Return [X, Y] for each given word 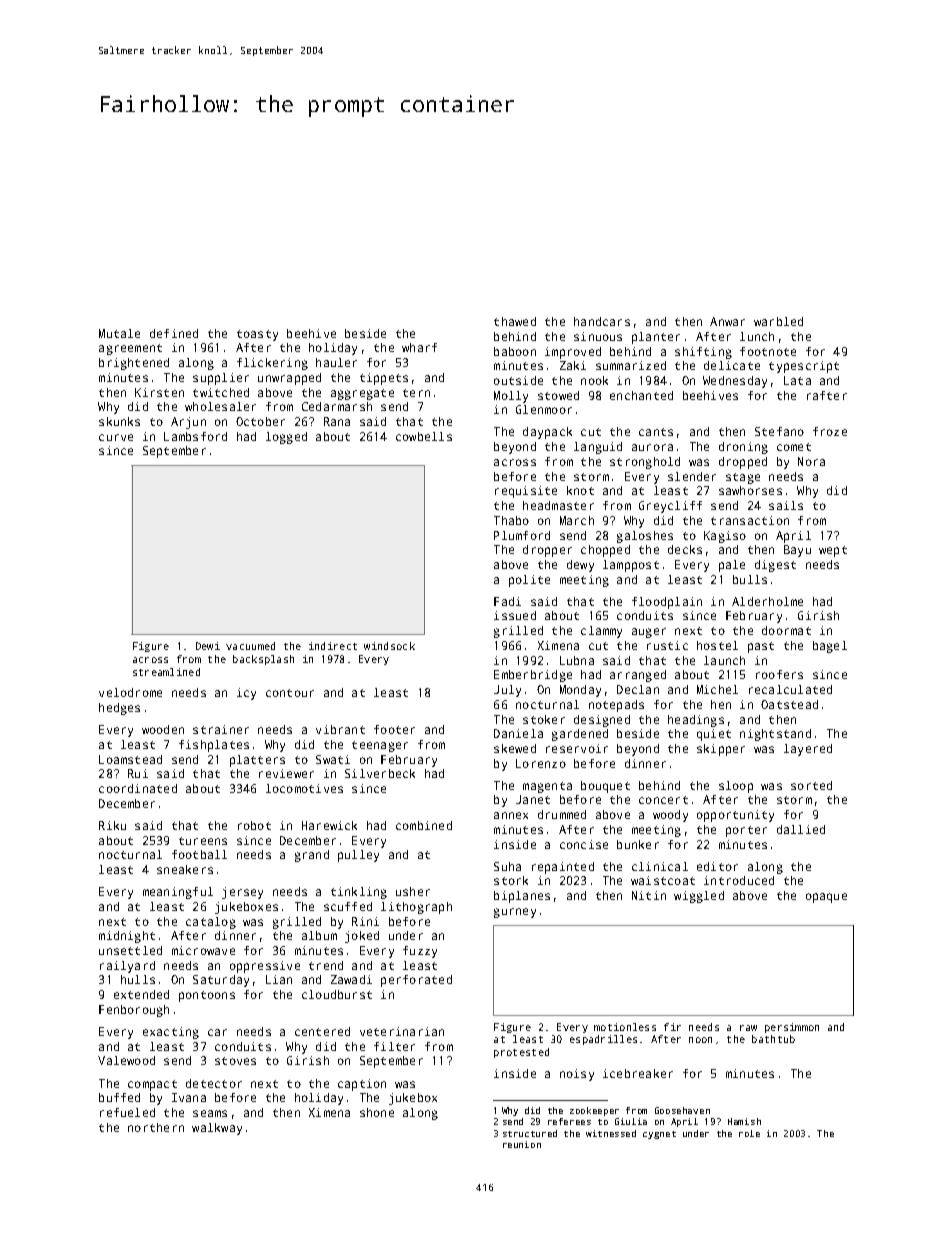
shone [377, 1112]
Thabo [511, 520]
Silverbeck [380, 773]
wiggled [699, 897]
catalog [211, 923]
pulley [358, 856]
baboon [515, 351]
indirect [333, 646]
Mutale [119, 333]
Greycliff [670, 507]
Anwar [727, 321]
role [749, 1133]
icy [246, 694]
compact [152, 1085]
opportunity [735, 816]
